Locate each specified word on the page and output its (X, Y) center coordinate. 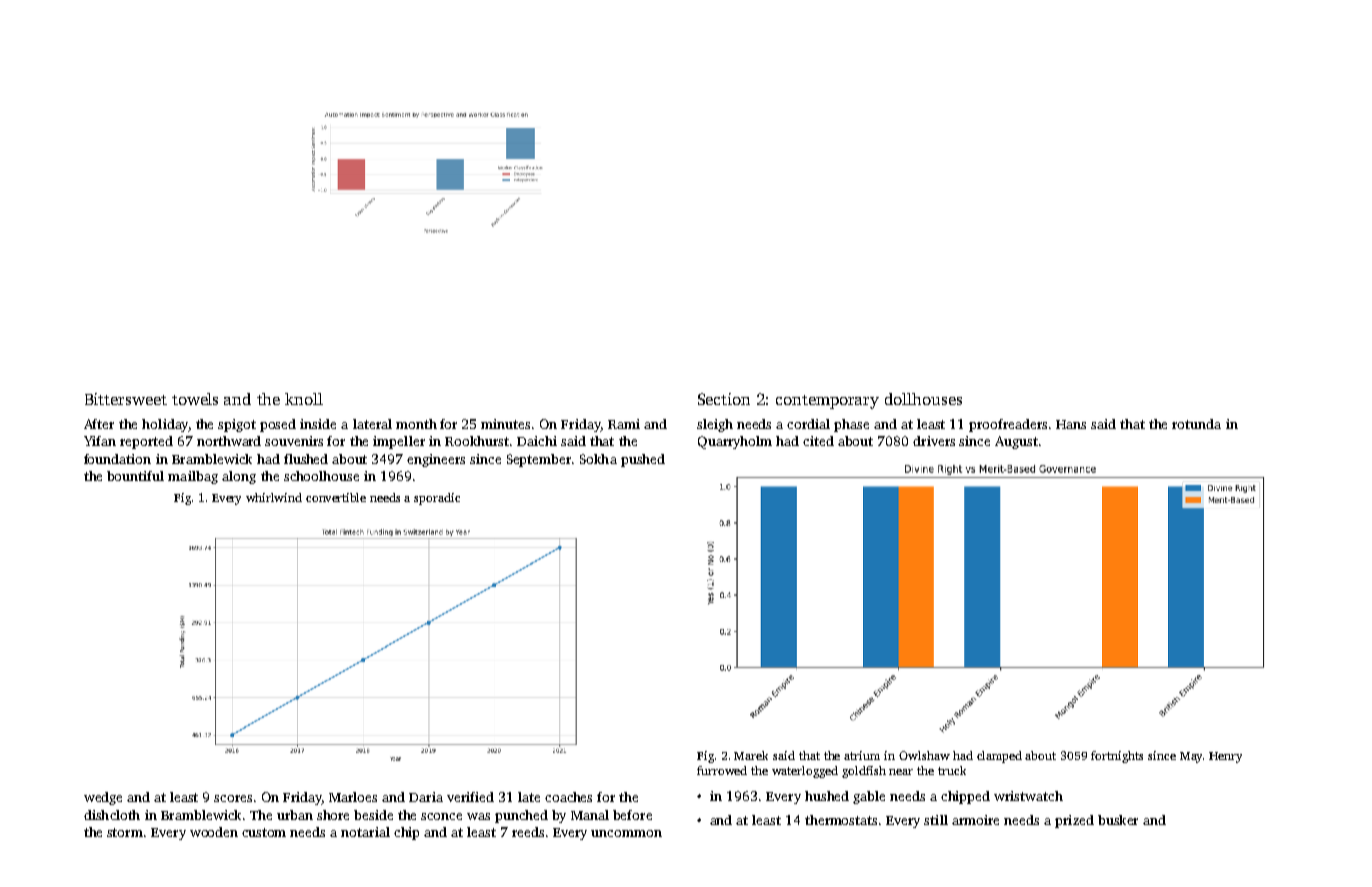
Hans (1071, 424)
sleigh (715, 425)
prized (1074, 821)
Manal (590, 815)
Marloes (353, 797)
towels (195, 399)
